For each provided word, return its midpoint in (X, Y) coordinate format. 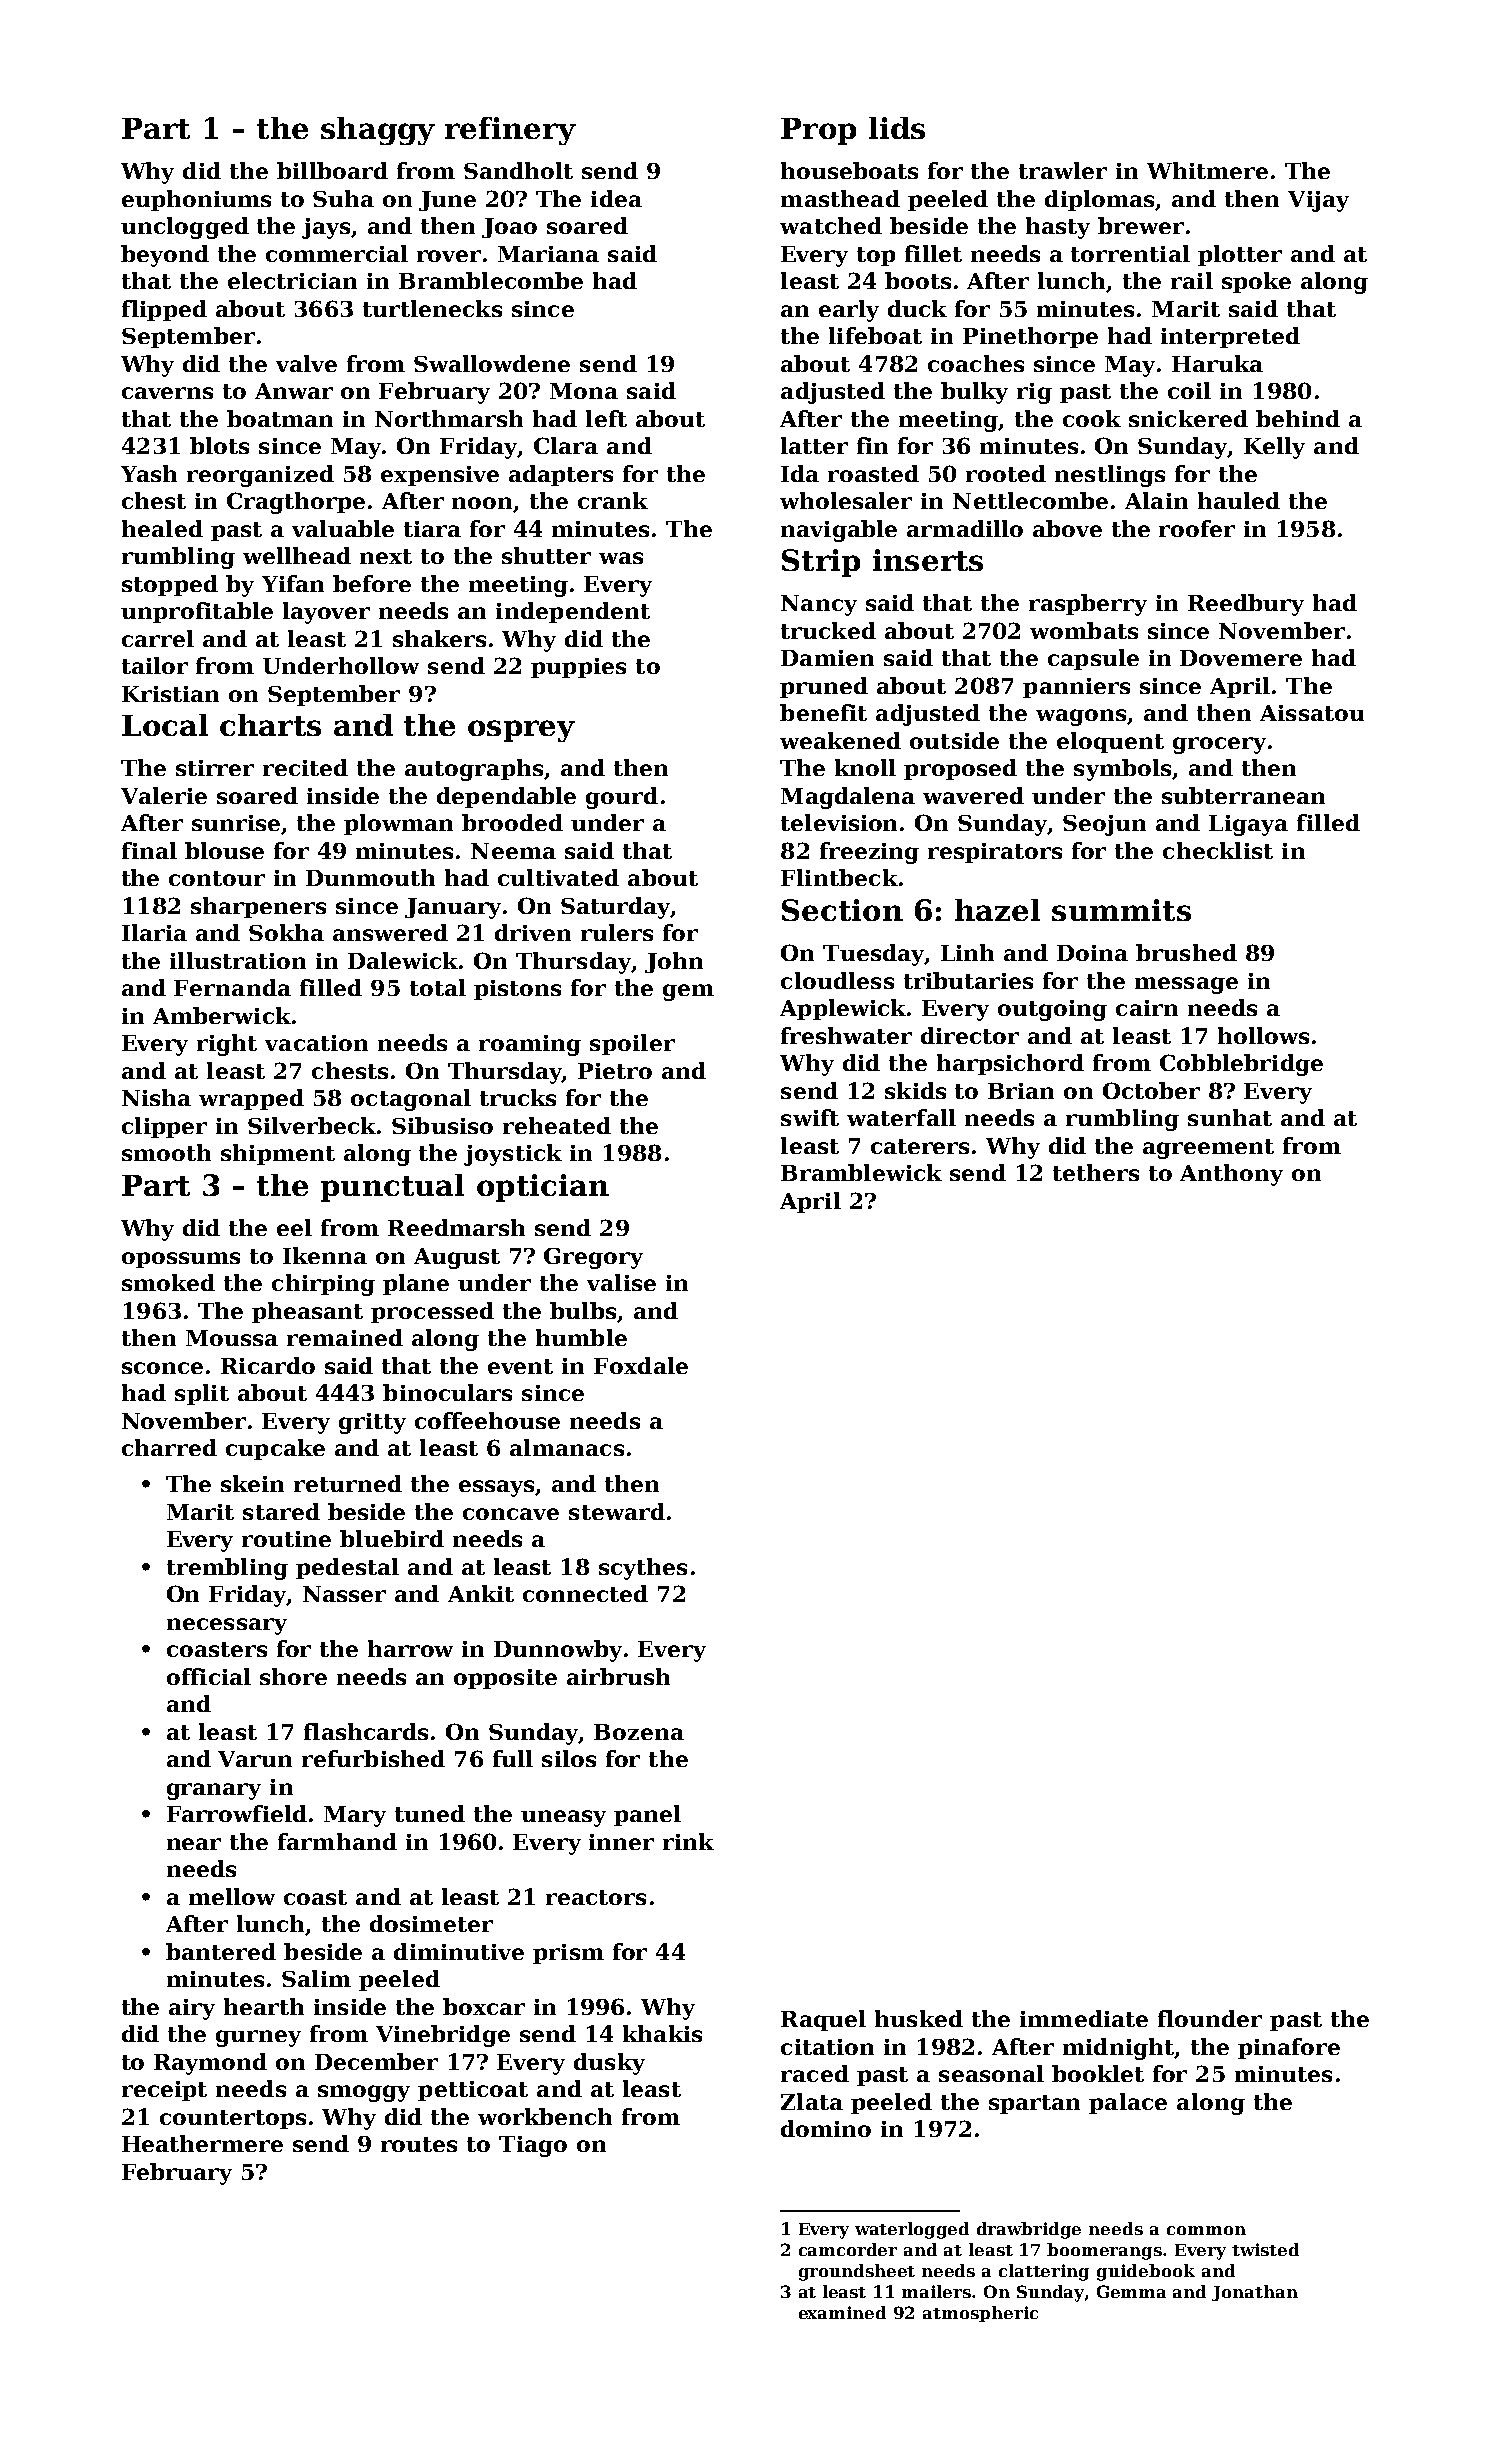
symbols (1122, 770)
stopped (170, 585)
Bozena (639, 1732)
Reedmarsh (456, 1227)
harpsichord (1010, 1064)
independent (573, 612)
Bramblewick (861, 1172)
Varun (255, 1759)
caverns (167, 393)
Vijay (1318, 201)
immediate (1084, 2018)
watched (831, 225)
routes (419, 2144)
